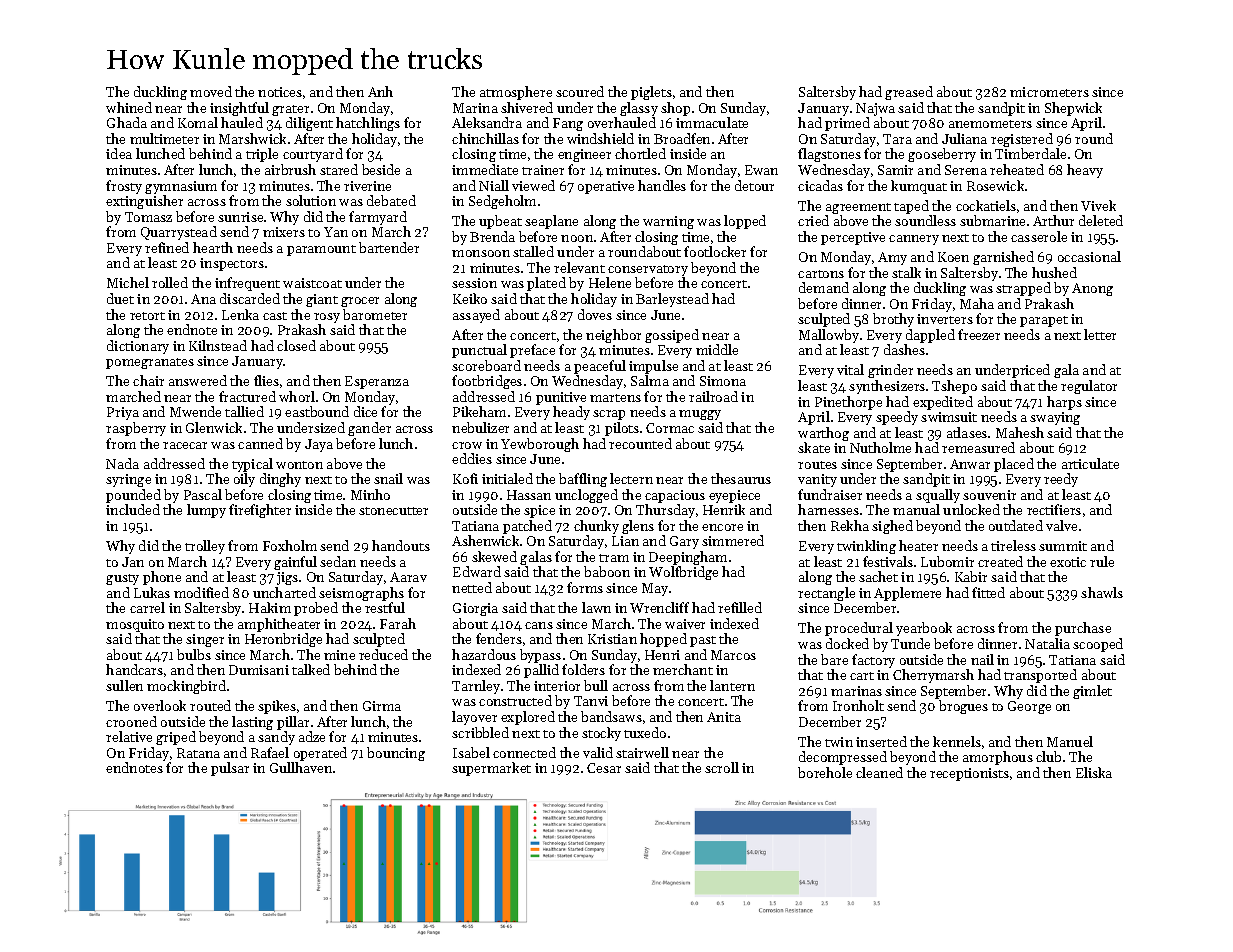 This document has height=952, width=1233. What do you see at coordinates (668, 222) in the document?
I see `warning` at bounding box center [668, 222].
